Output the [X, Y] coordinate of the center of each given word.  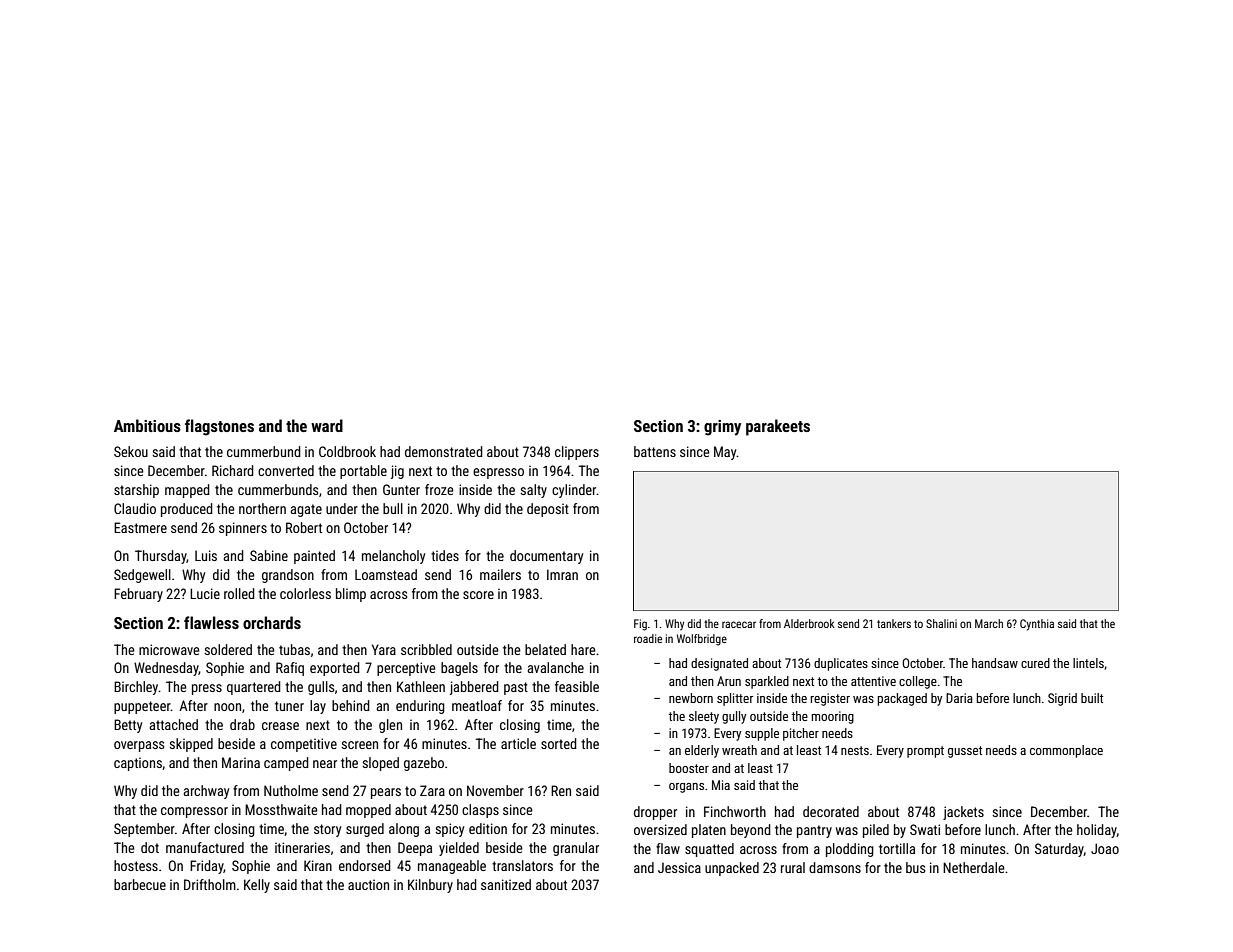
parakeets [778, 427]
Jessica [679, 867]
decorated [831, 811]
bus [915, 867]
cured [1035, 663]
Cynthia [1037, 625]
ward [327, 425]
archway [206, 792]
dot [150, 847]
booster [689, 768]
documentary [546, 557]
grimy [722, 428]
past [516, 688]
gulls [321, 688]
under [342, 508]
